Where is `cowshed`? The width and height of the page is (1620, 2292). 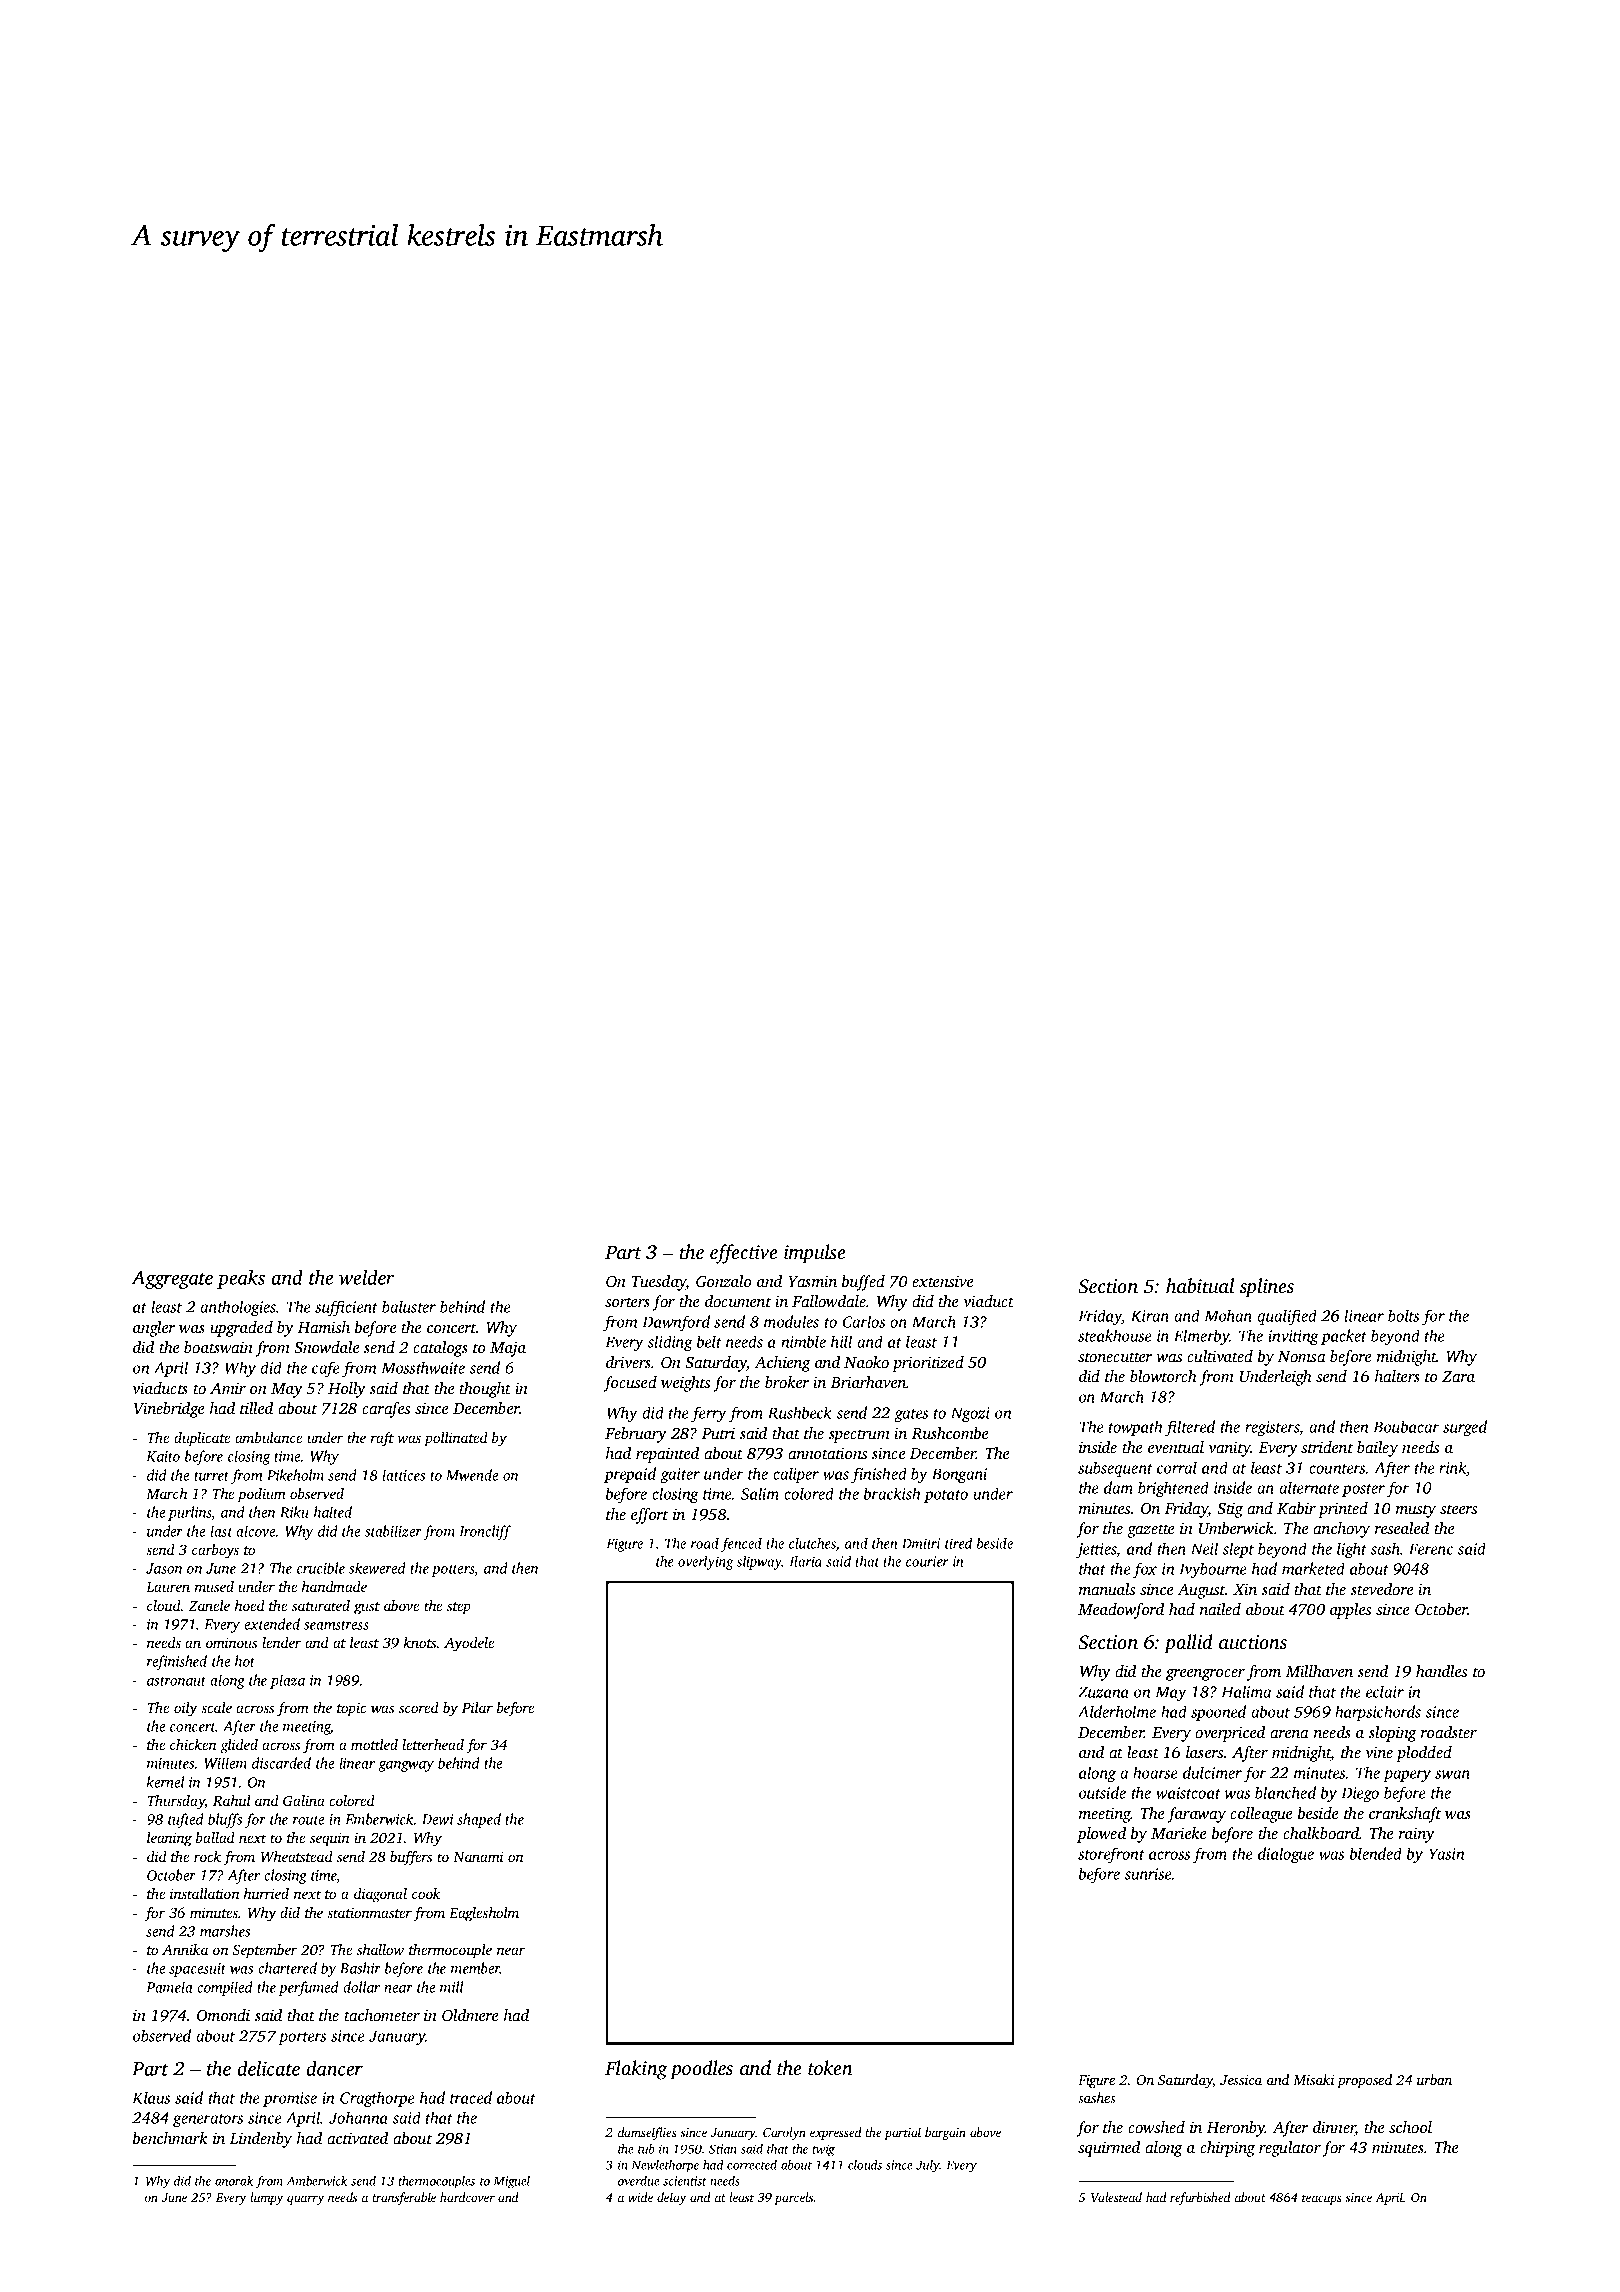 cowshed is located at coordinates (1156, 2127).
